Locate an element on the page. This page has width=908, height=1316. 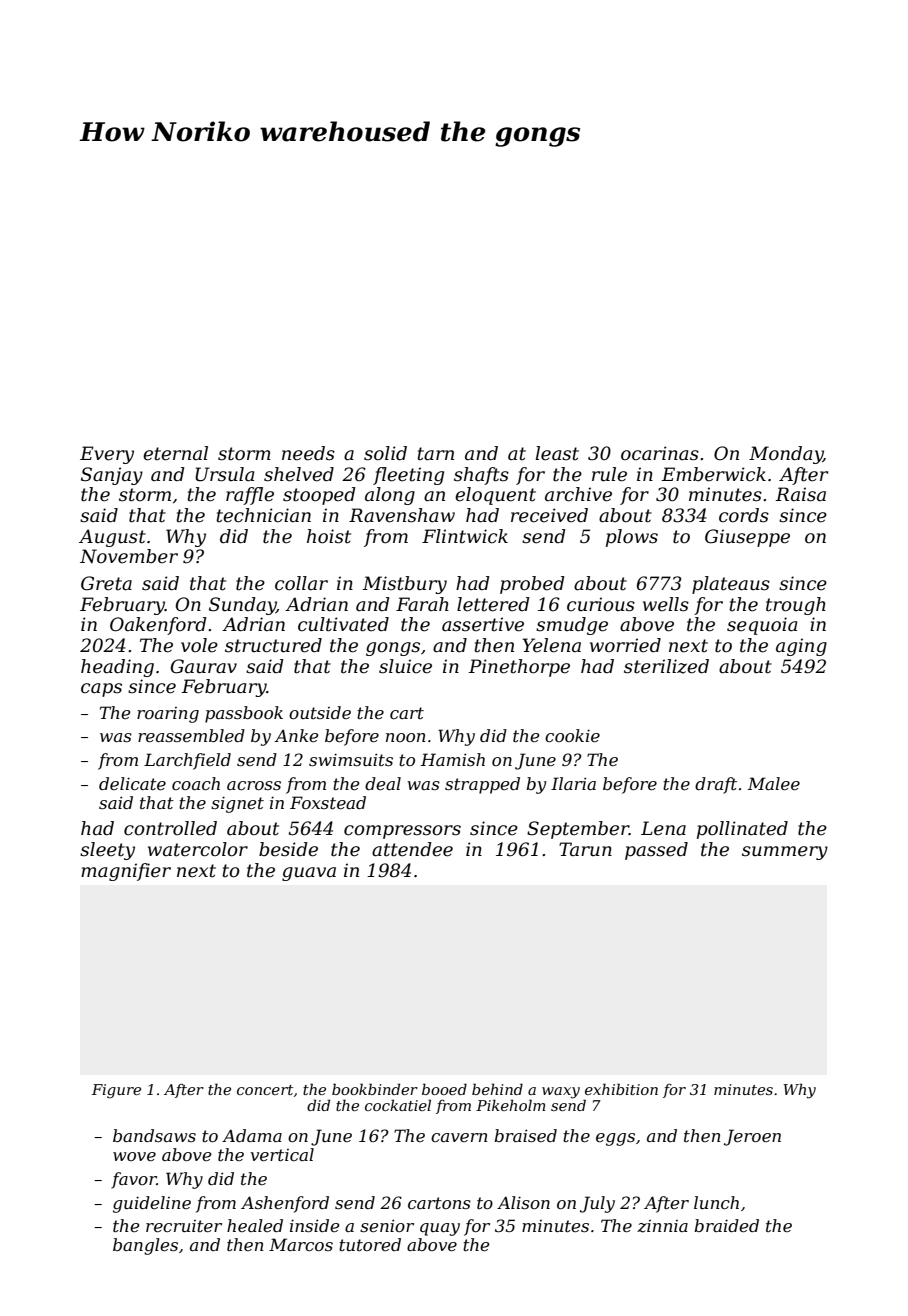
braided is located at coordinates (726, 1225).
